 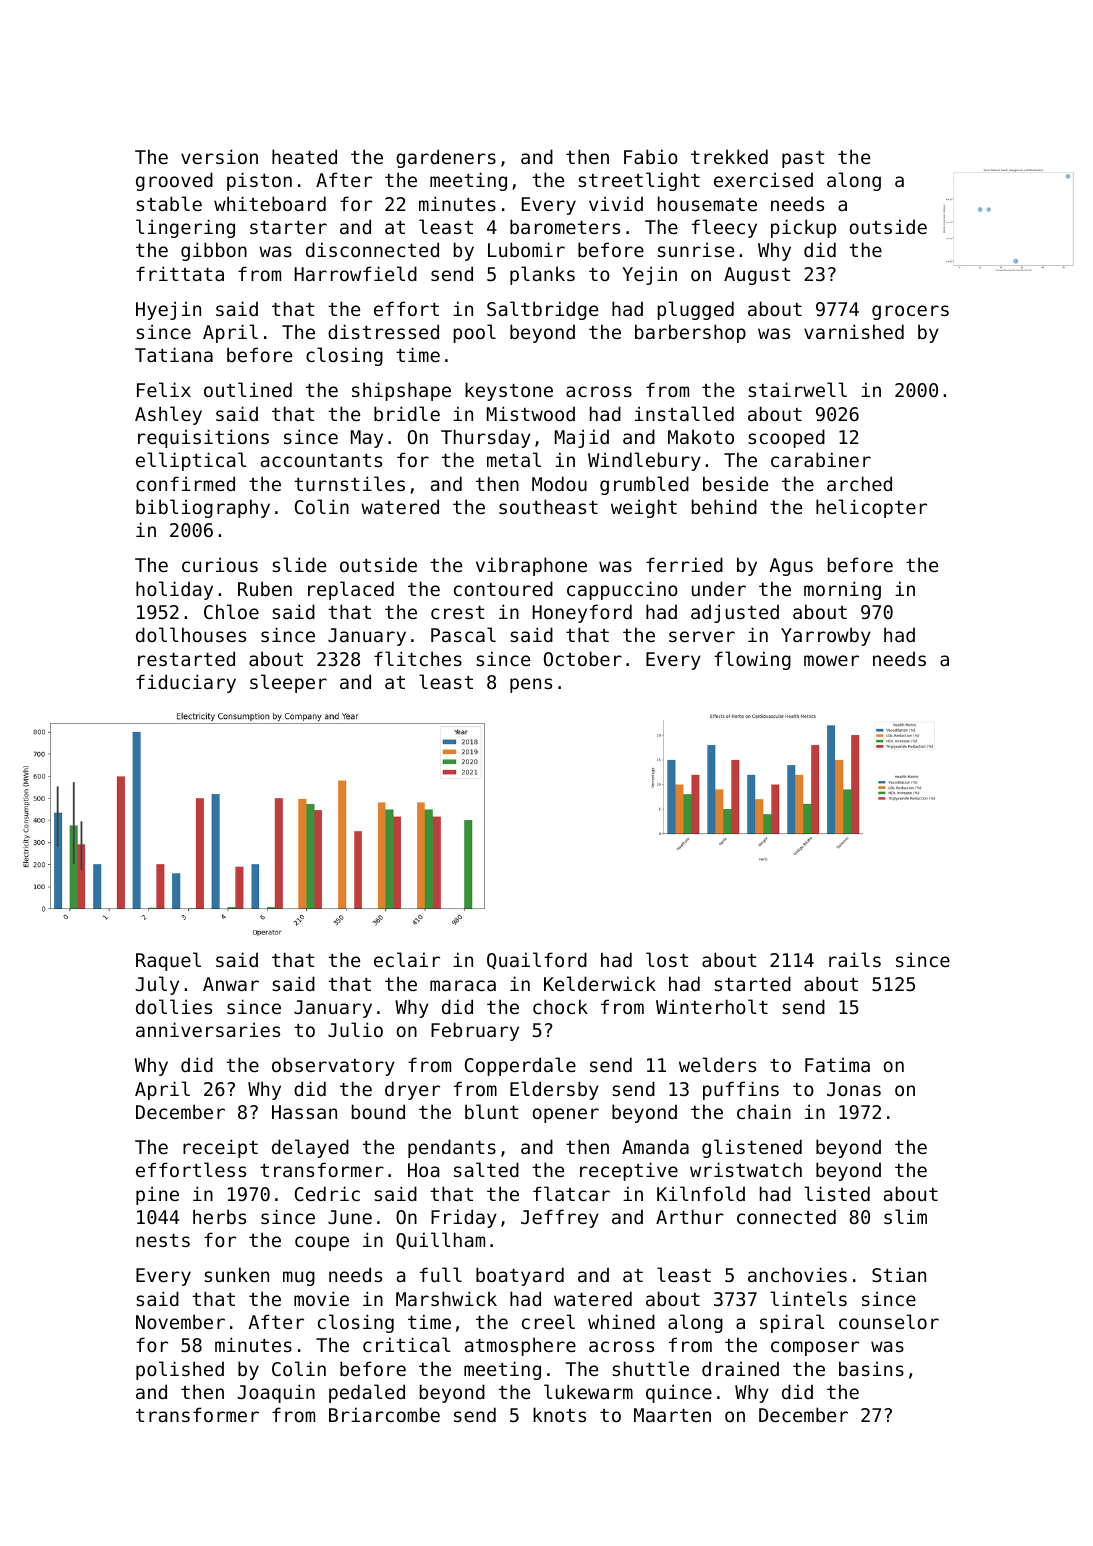 I want to click on morning, so click(x=842, y=590).
